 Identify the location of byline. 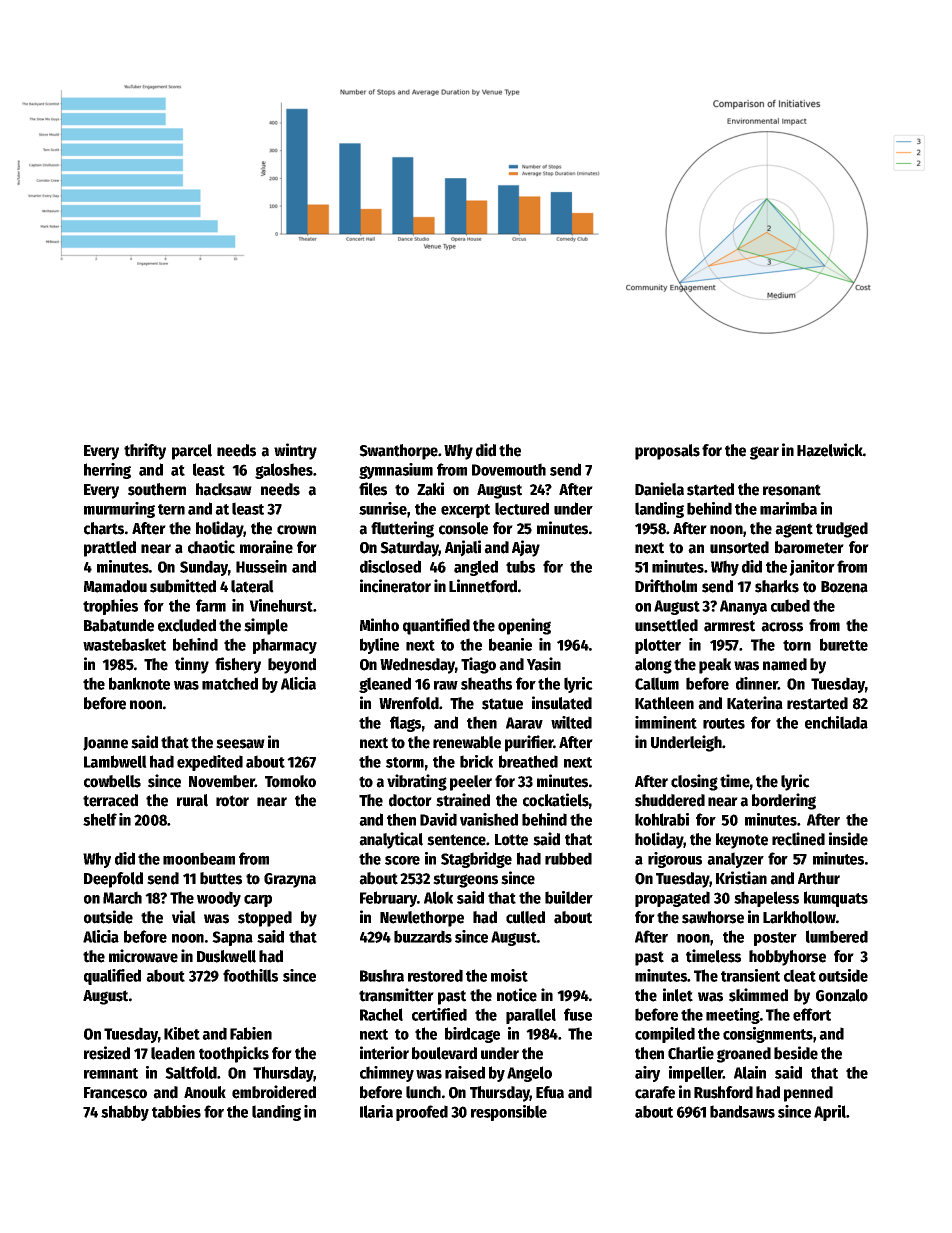
(379, 646).
